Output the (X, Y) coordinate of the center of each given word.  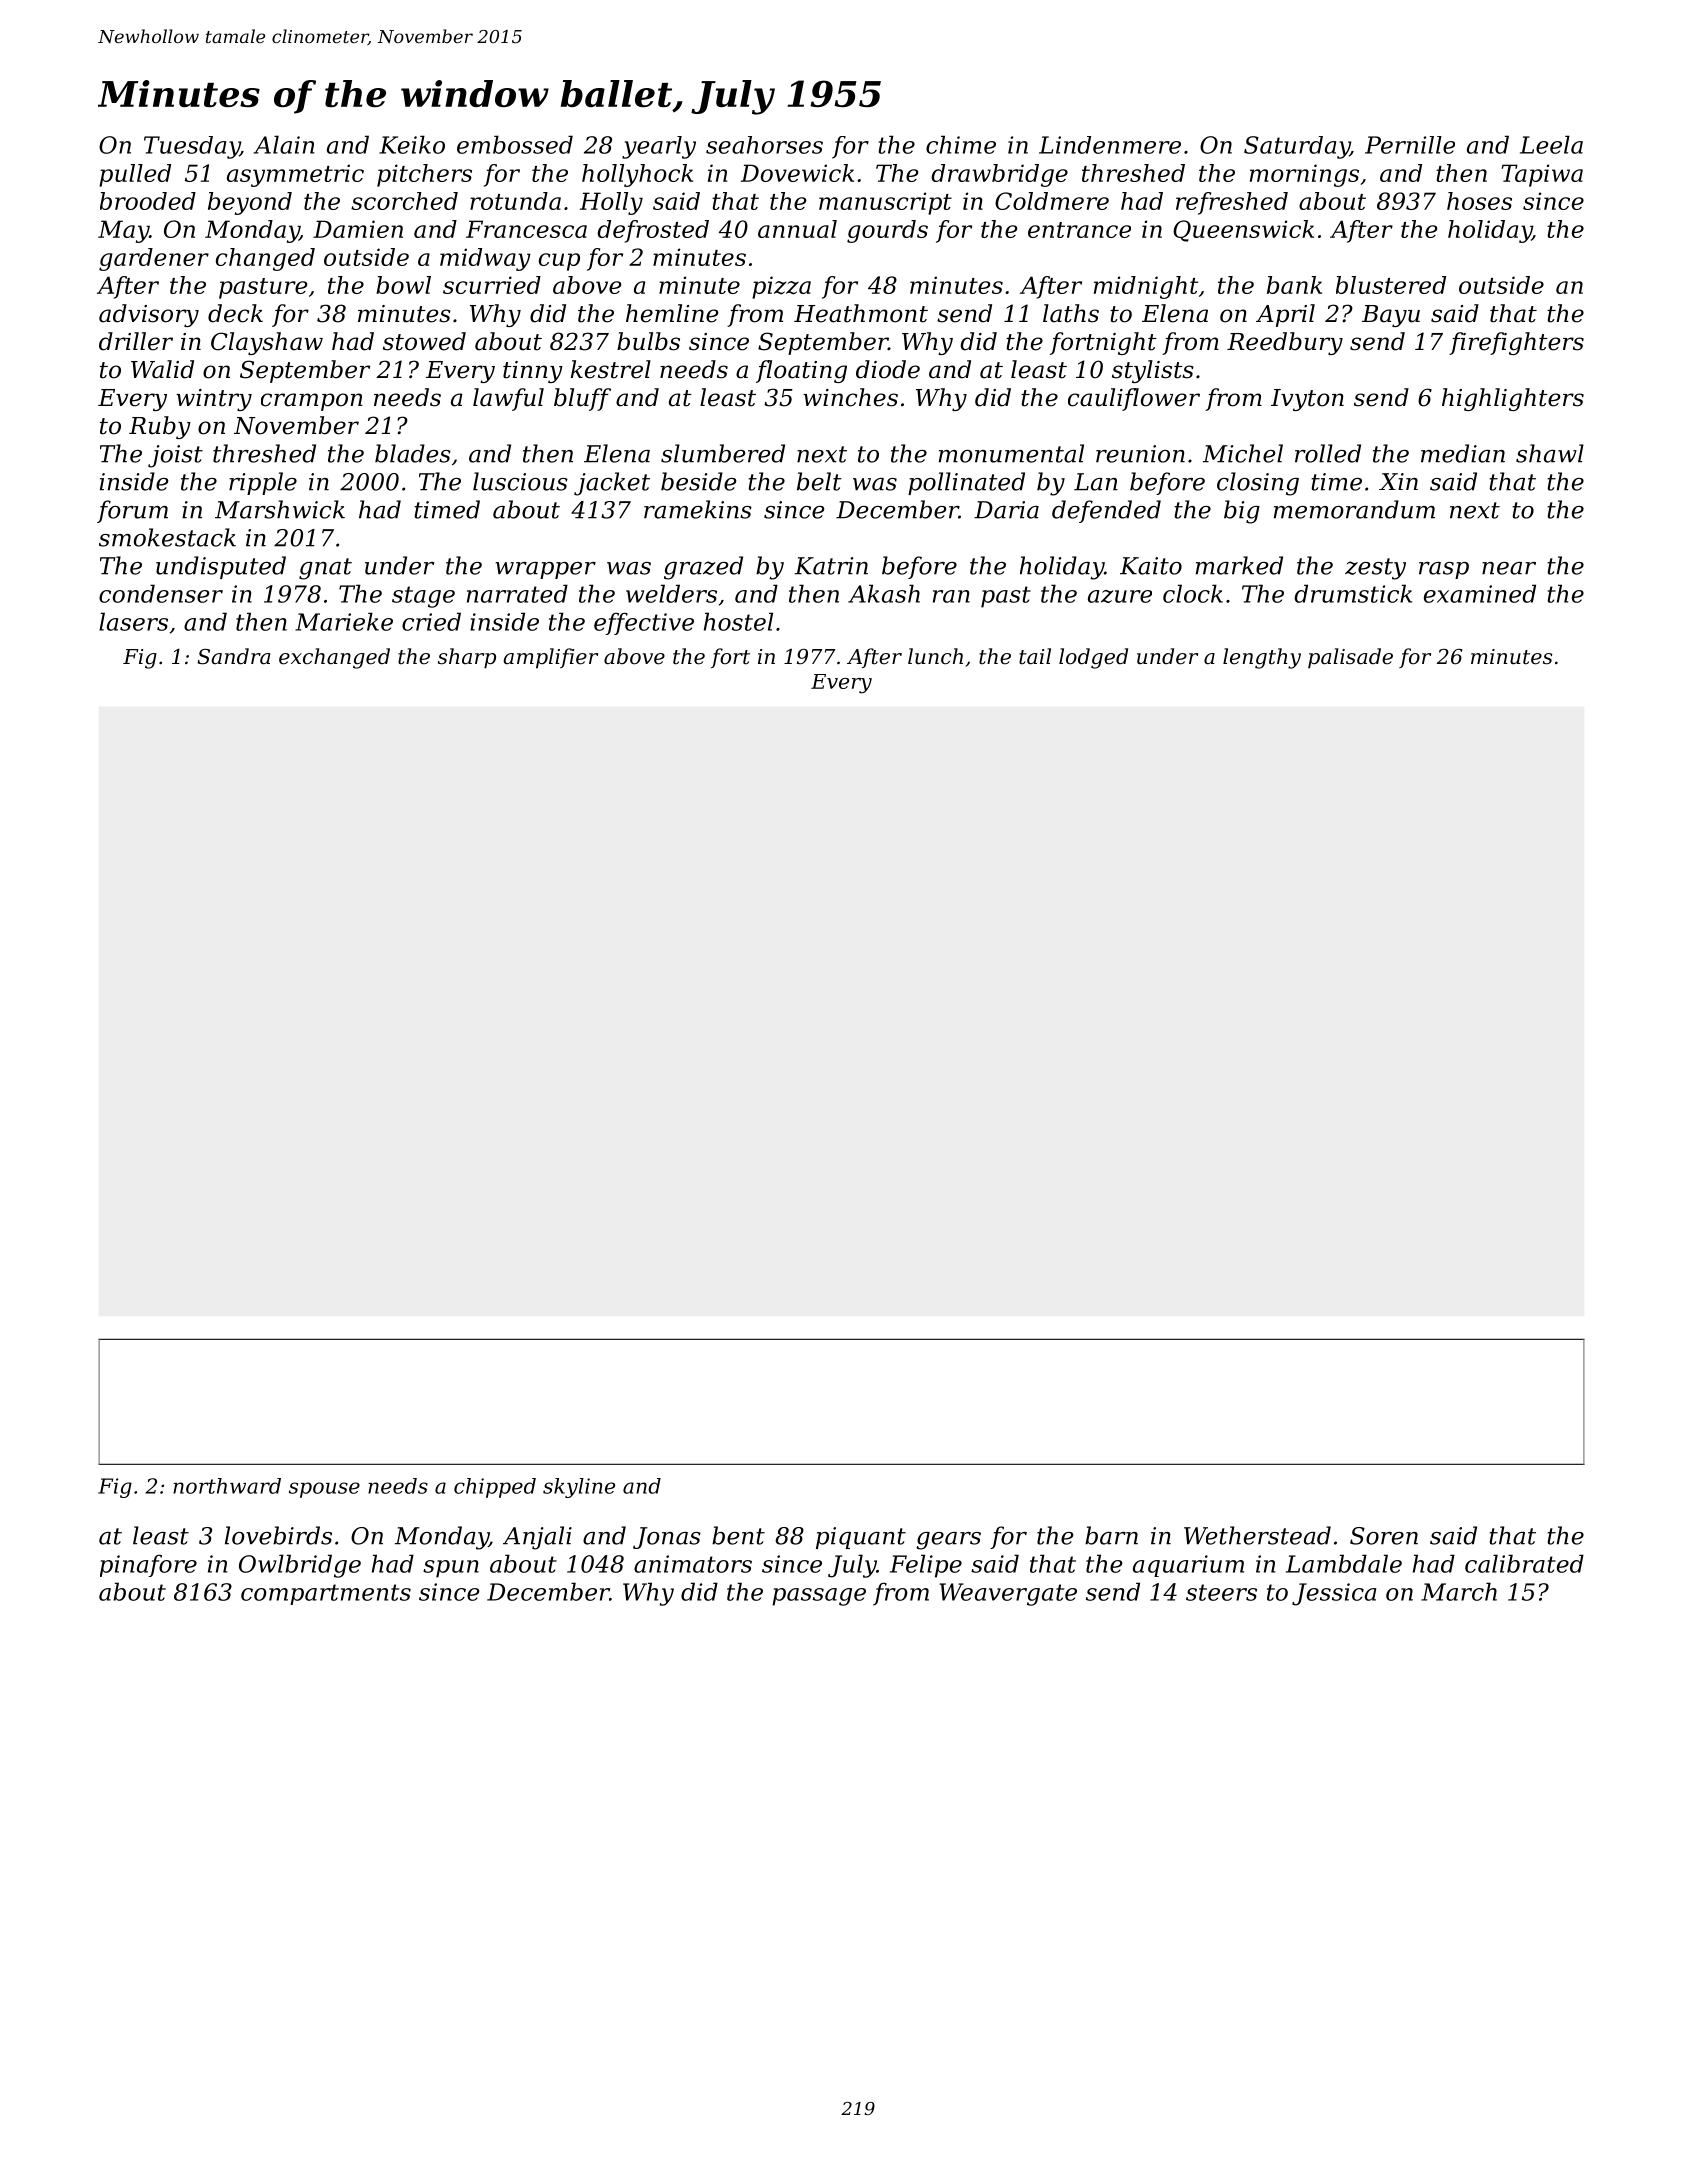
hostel (738, 621)
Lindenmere (1110, 145)
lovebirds (278, 1535)
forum (132, 511)
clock (1193, 593)
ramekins (698, 509)
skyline (579, 1488)
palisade (1350, 658)
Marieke (344, 621)
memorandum (1354, 509)
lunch (935, 656)
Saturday (1297, 147)
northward (227, 1486)
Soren (1384, 1536)
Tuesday (192, 147)
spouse (324, 1490)
